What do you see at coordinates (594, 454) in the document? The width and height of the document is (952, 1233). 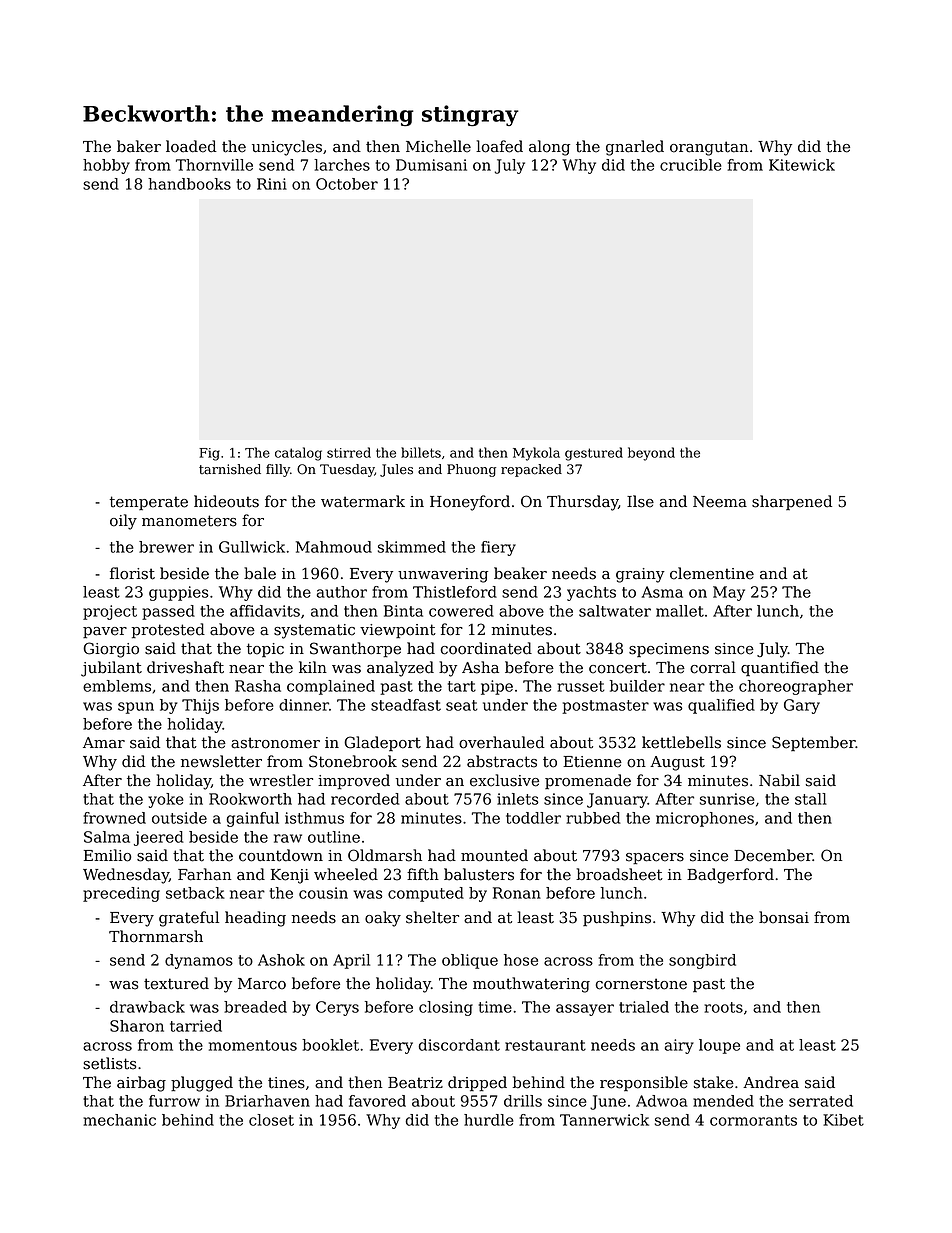 I see `gestured` at bounding box center [594, 454].
